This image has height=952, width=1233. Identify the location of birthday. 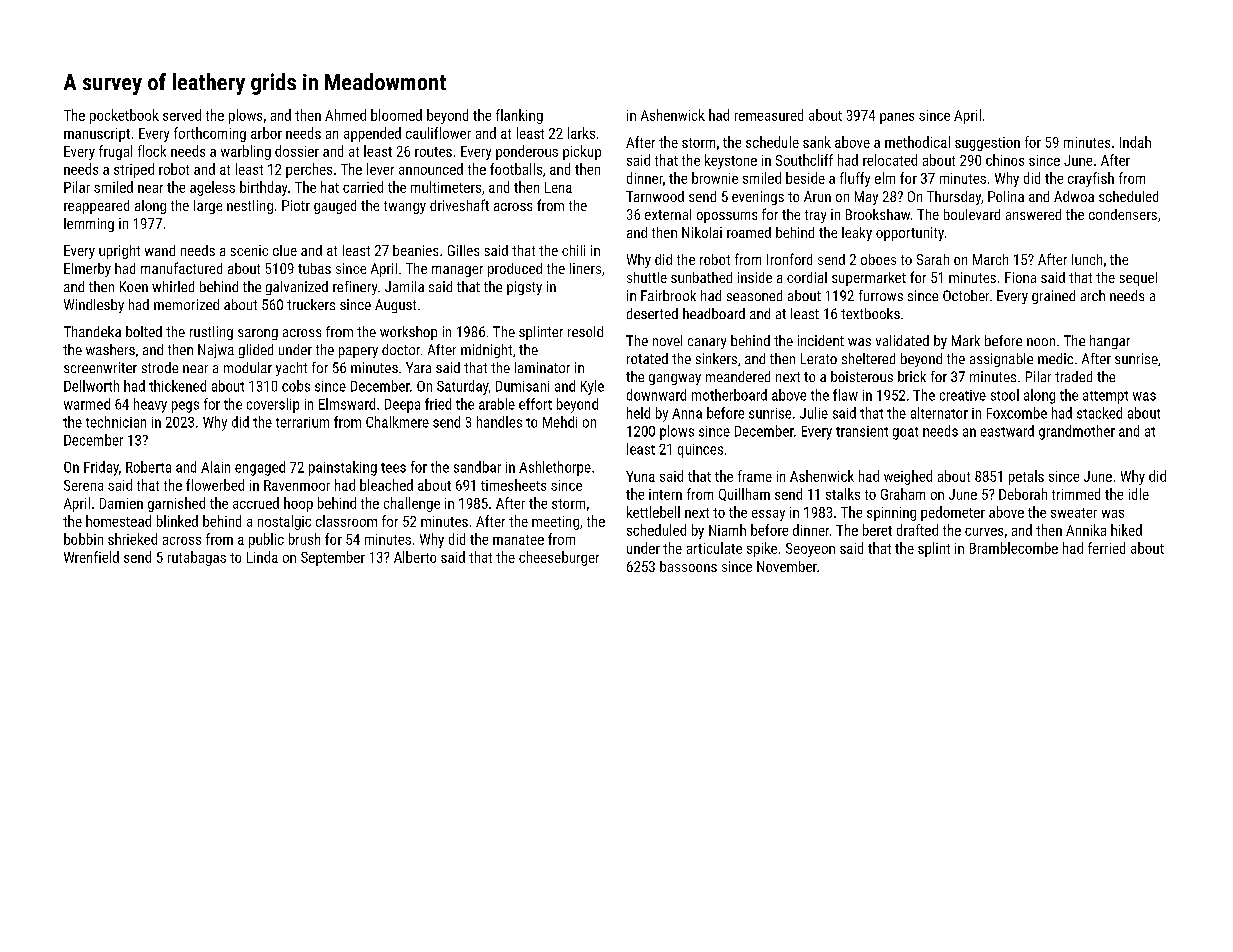
(263, 188).
